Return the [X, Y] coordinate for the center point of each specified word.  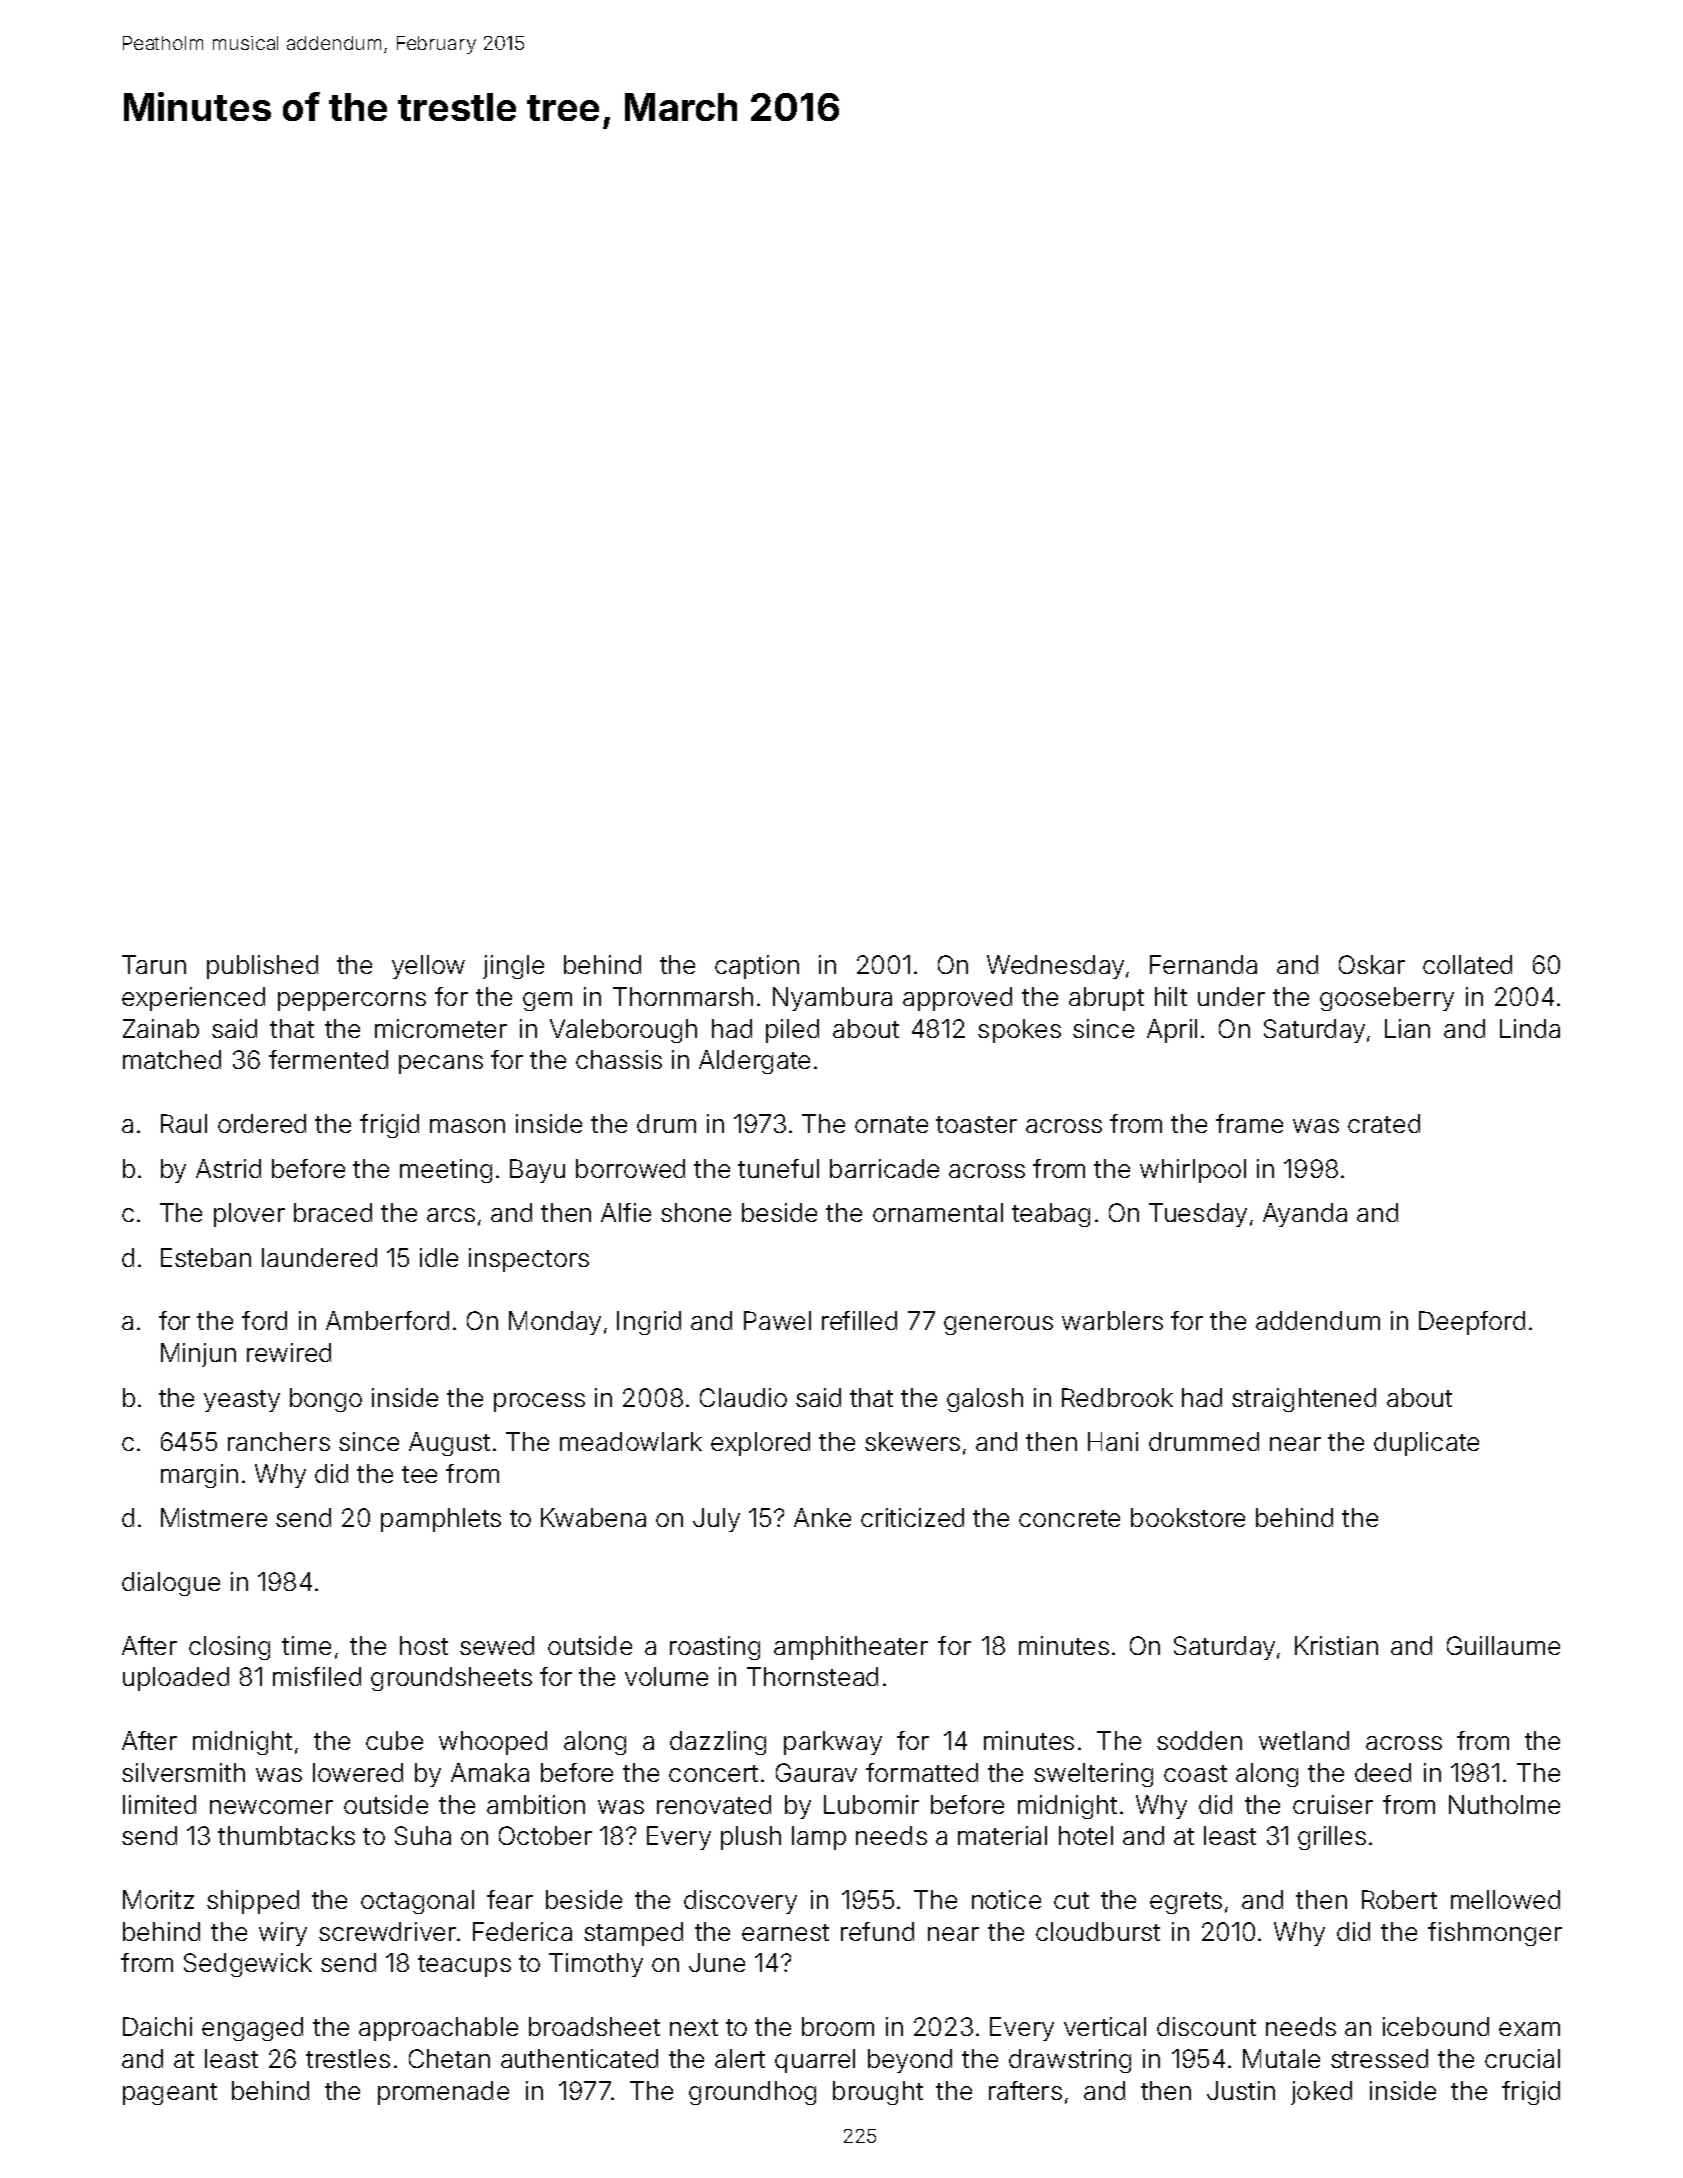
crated [1384, 1123]
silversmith [183, 1772]
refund [877, 1931]
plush [751, 1838]
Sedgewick [248, 1965]
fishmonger [1495, 1934]
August [449, 1444]
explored [760, 1444]
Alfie [626, 1212]
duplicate [1426, 1444]
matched [172, 1059]
